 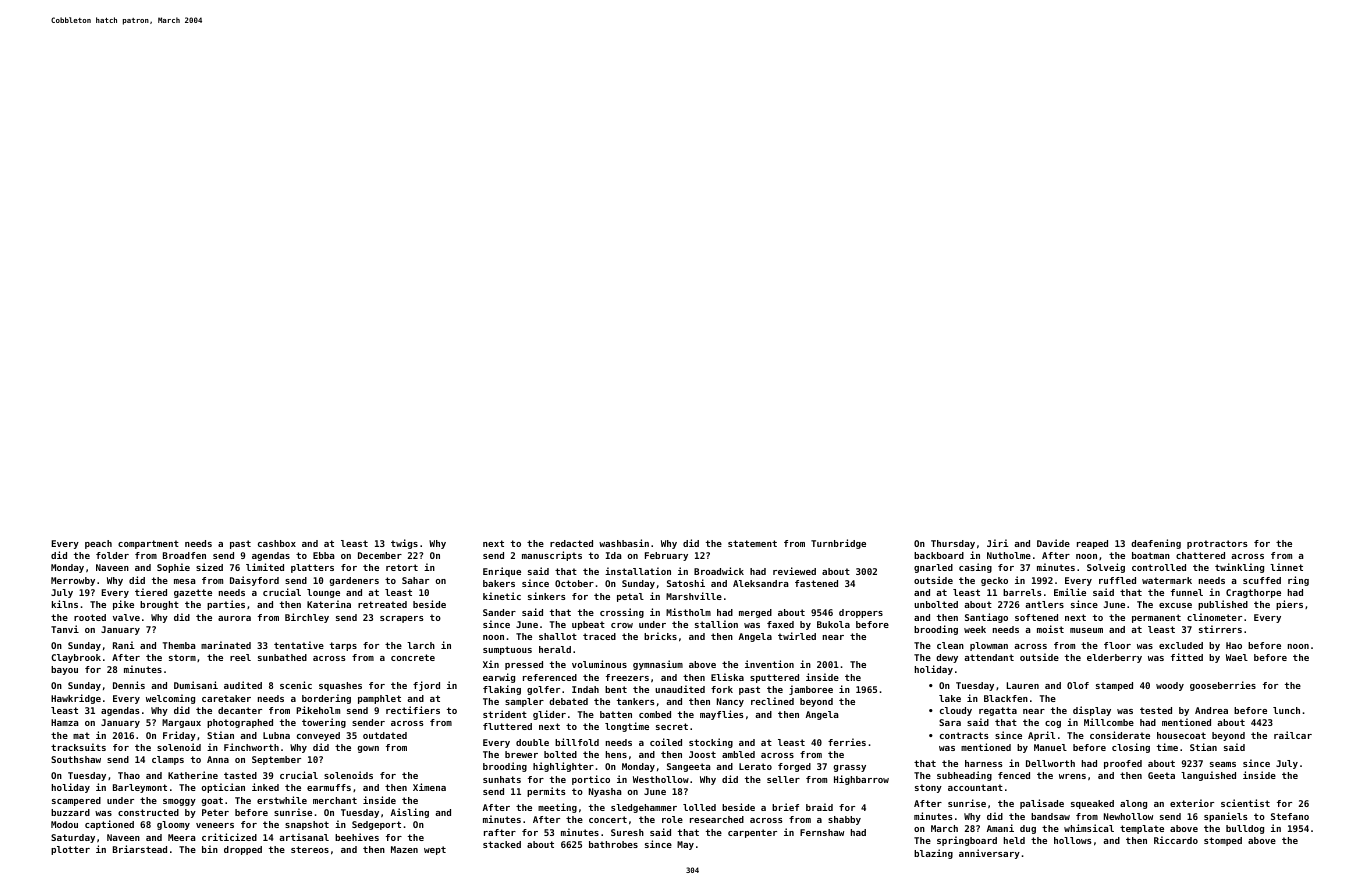 What do you see at coordinates (1293, 735) in the screenshot?
I see `railcar` at bounding box center [1293, 735].
